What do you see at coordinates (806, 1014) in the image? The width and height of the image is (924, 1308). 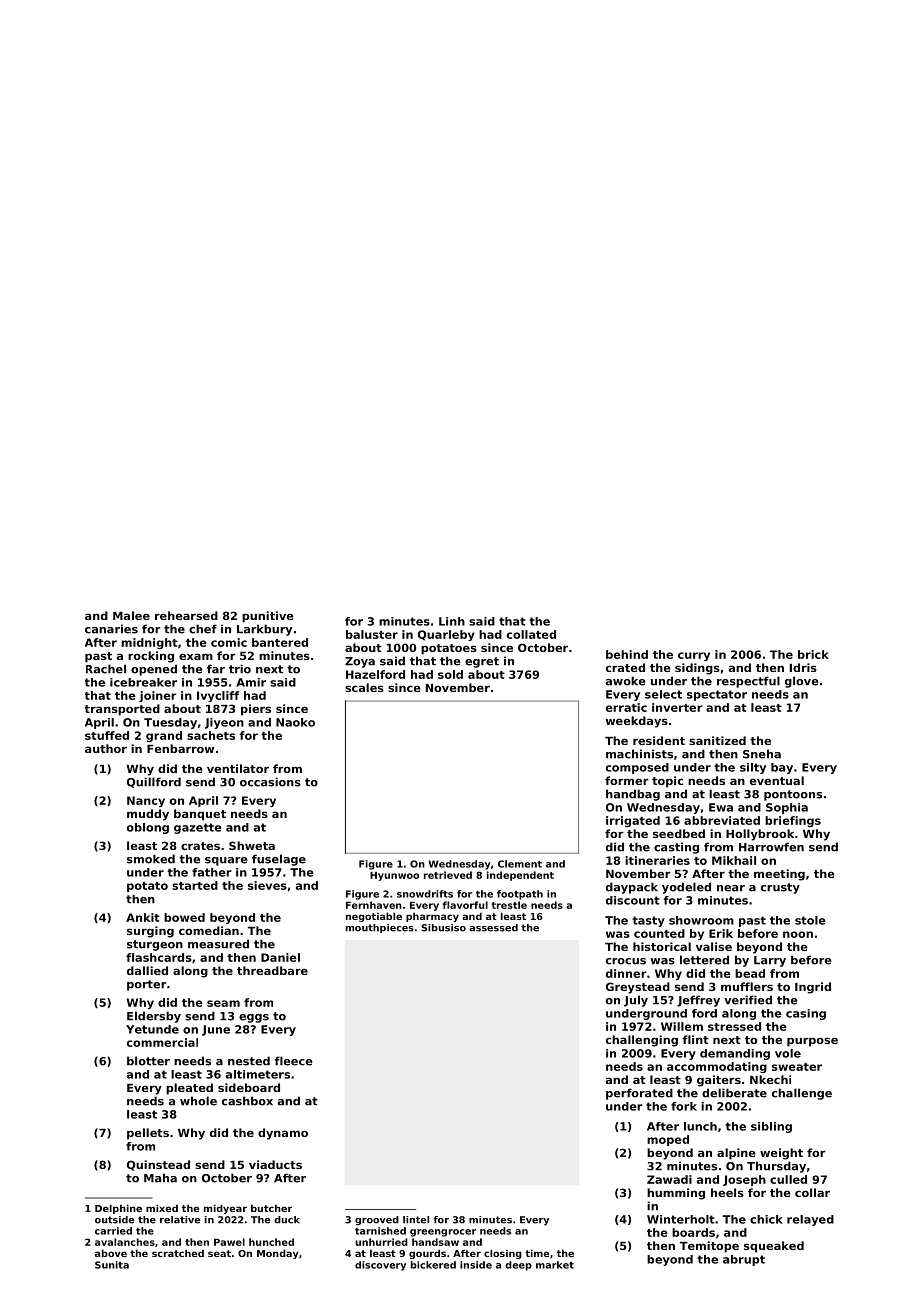 I see `casing` at bounding box center [806, 1014].
